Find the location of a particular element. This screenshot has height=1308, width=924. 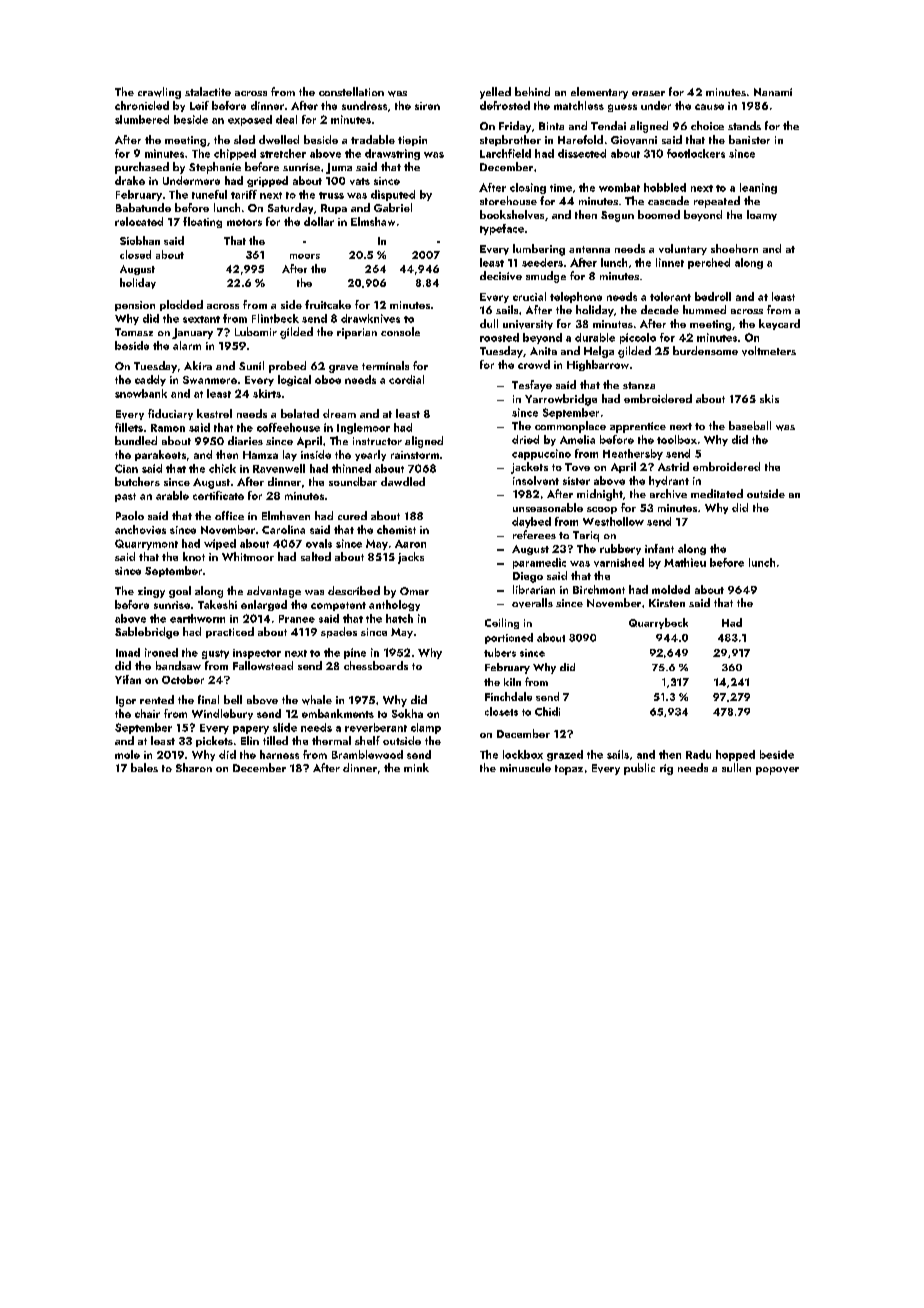

Sharon is located at coordinates (194, 767).
